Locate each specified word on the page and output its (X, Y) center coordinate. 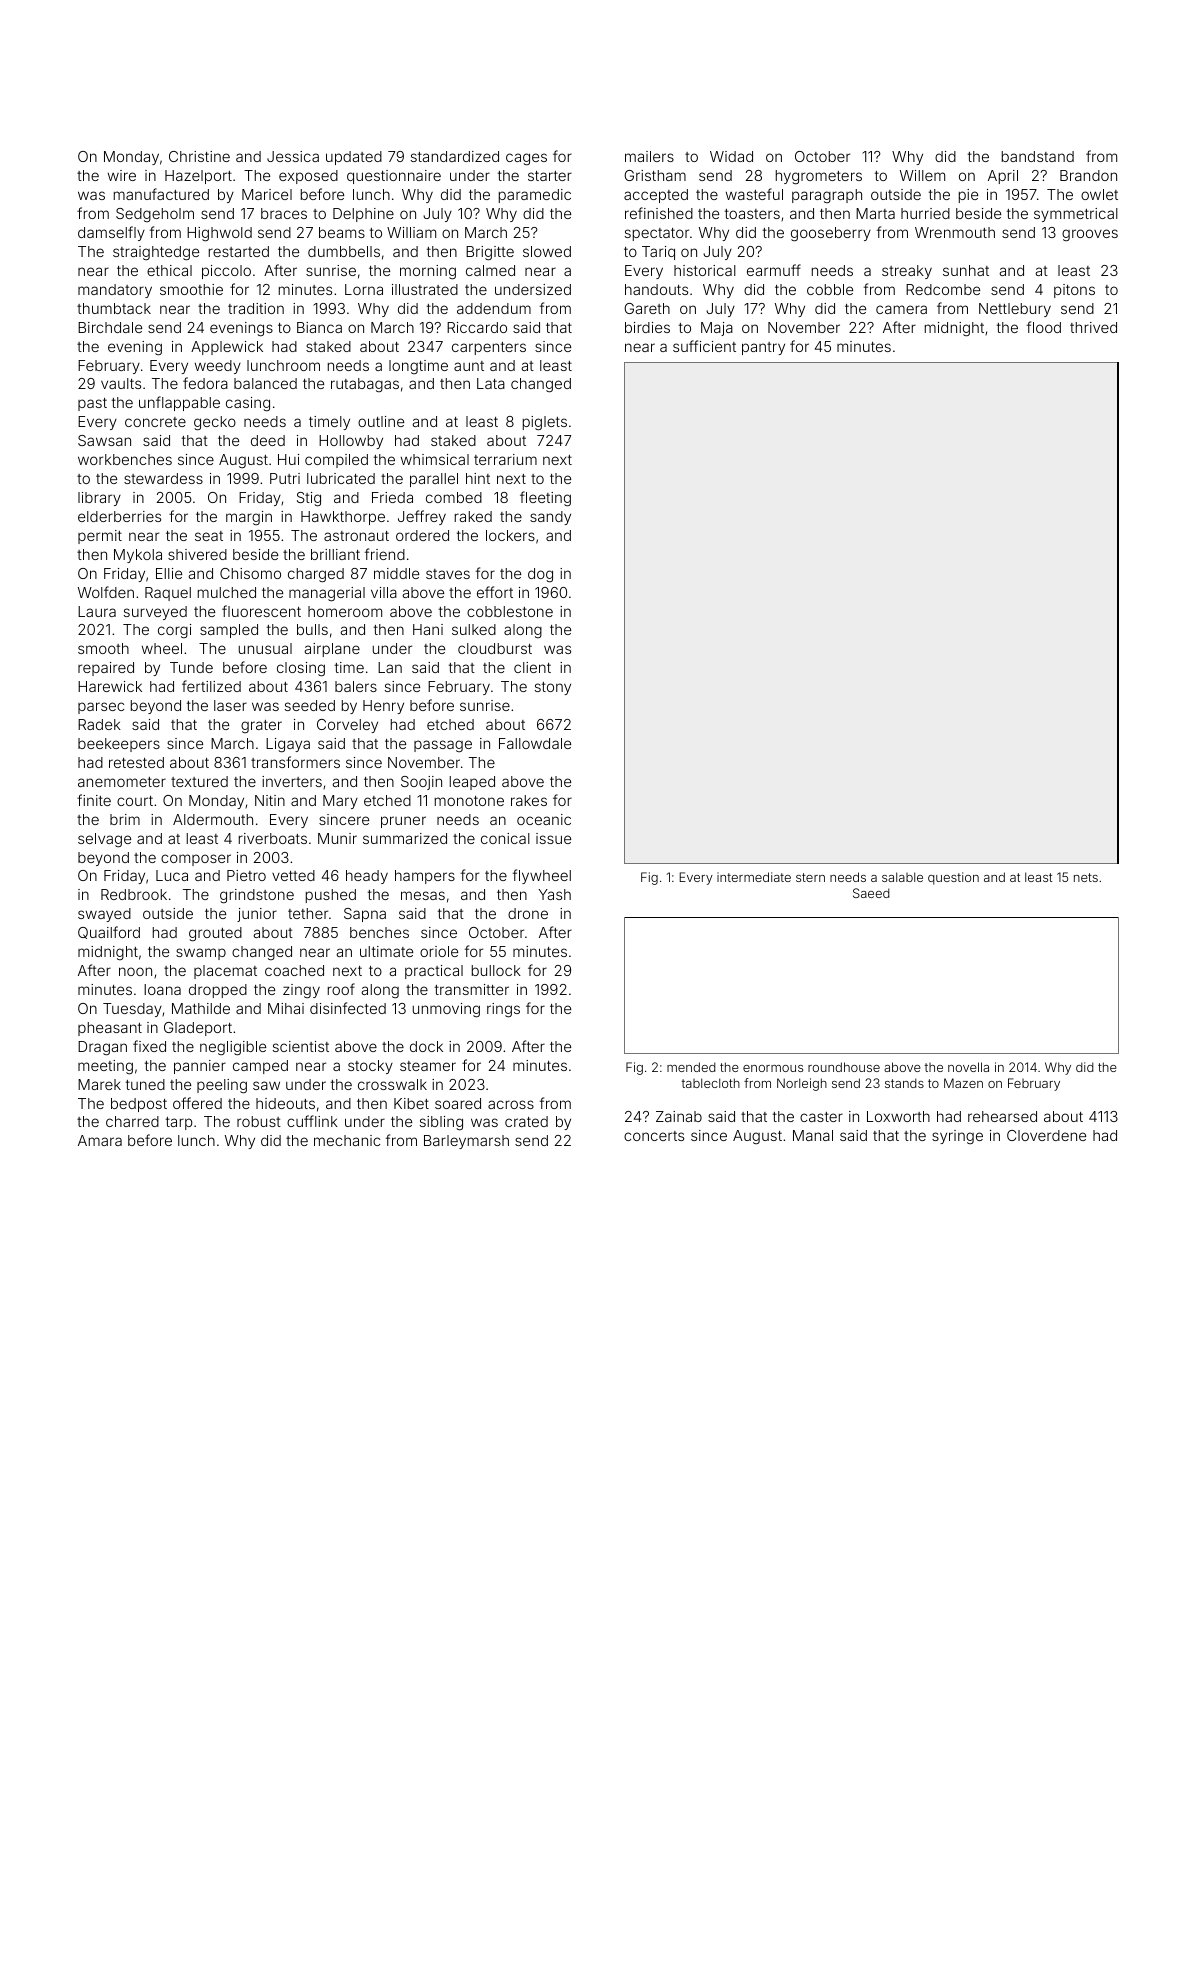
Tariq (658, 253)
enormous (773, 1068)
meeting (105, 1067)
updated (354, 158)
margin (249, 518)
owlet (1099, 194)
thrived (1093, 327)
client (532, 667)
